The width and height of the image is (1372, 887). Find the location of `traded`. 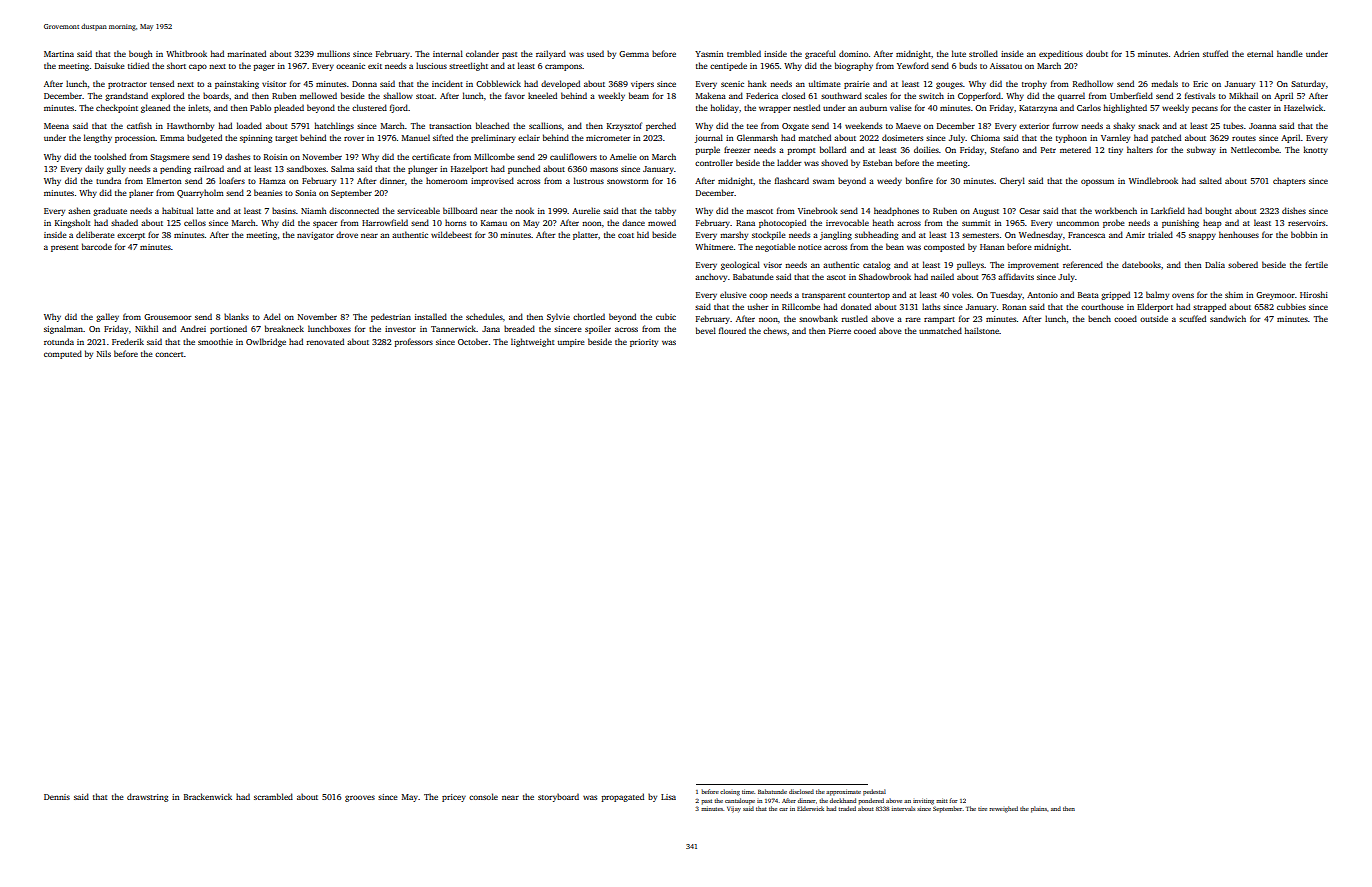

traded is located at coordinates (847, 808).
